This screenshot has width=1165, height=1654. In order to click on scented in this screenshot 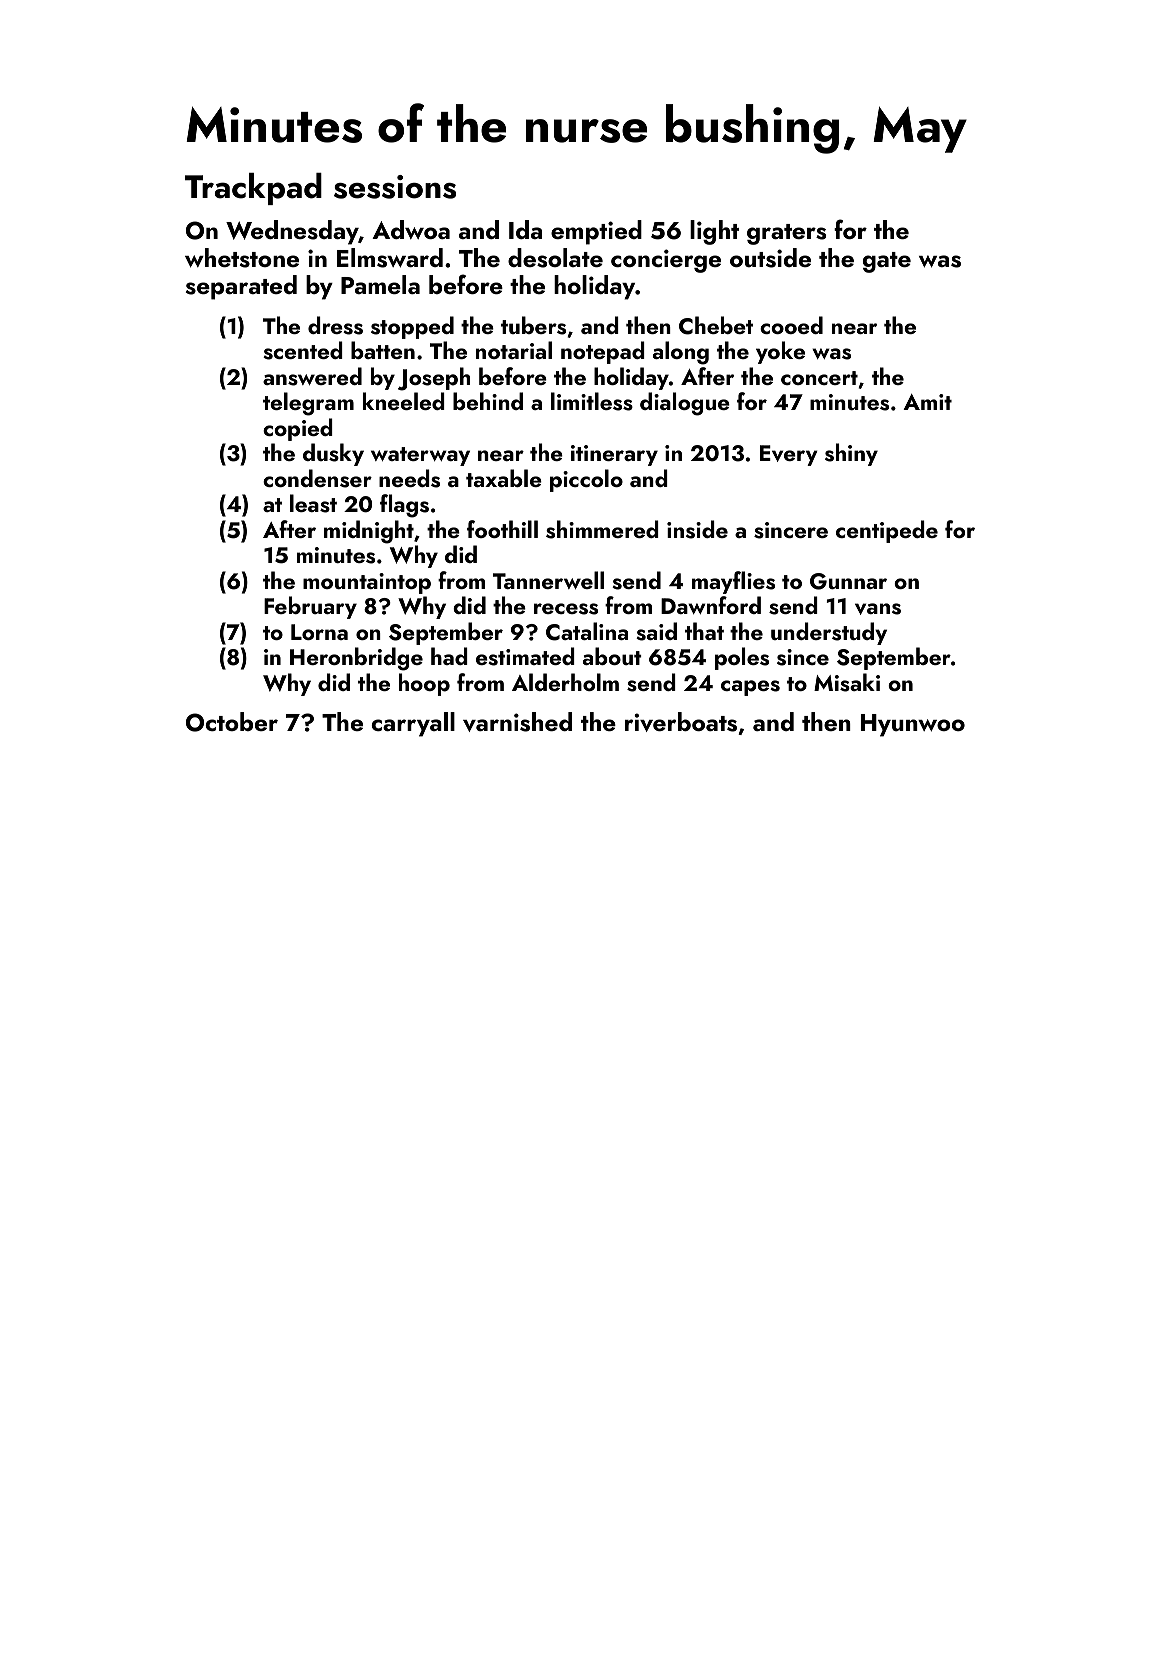, I will do `click(303, 350)`.
